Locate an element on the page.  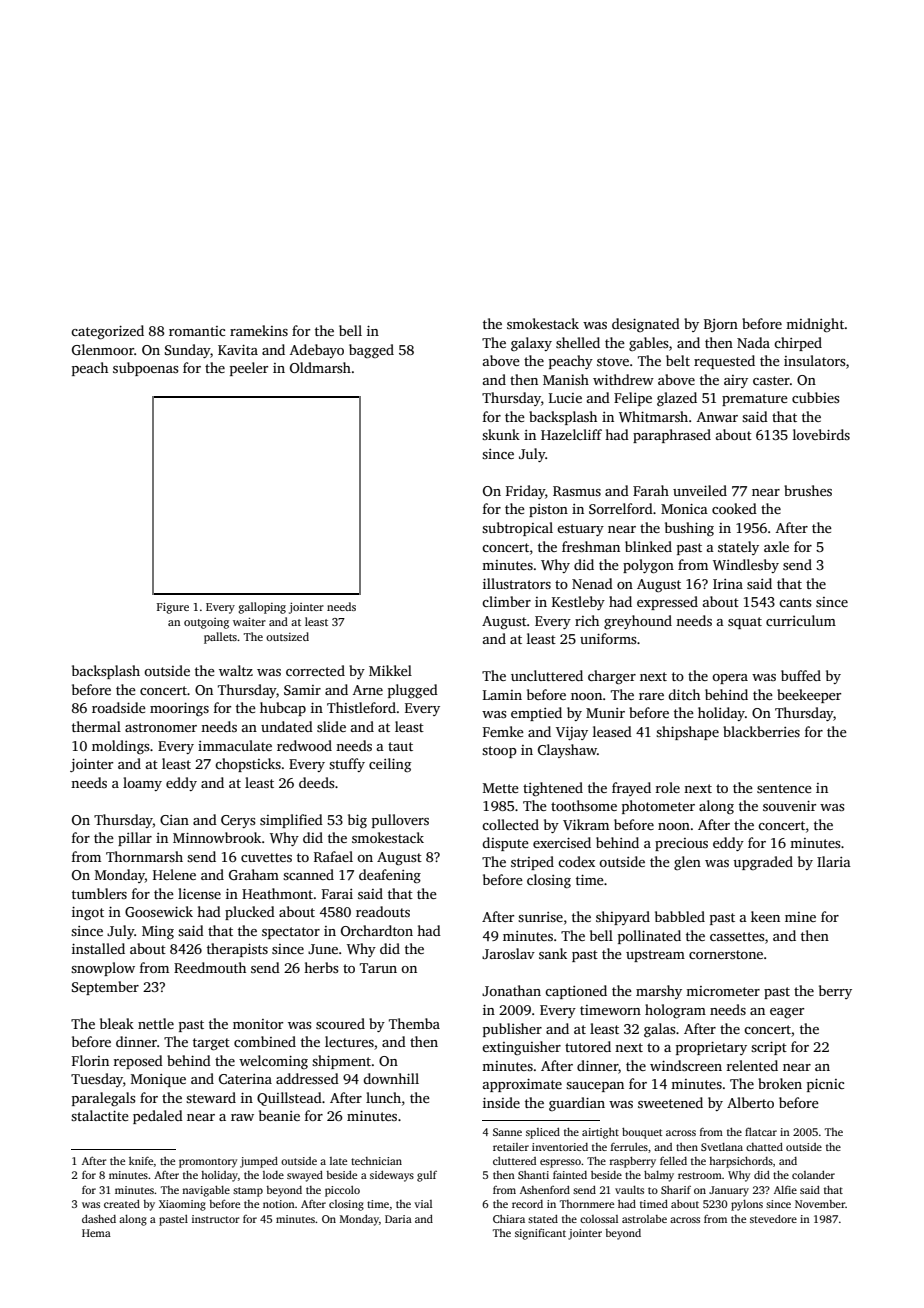
sentence is located at coordinates (784, 788).
